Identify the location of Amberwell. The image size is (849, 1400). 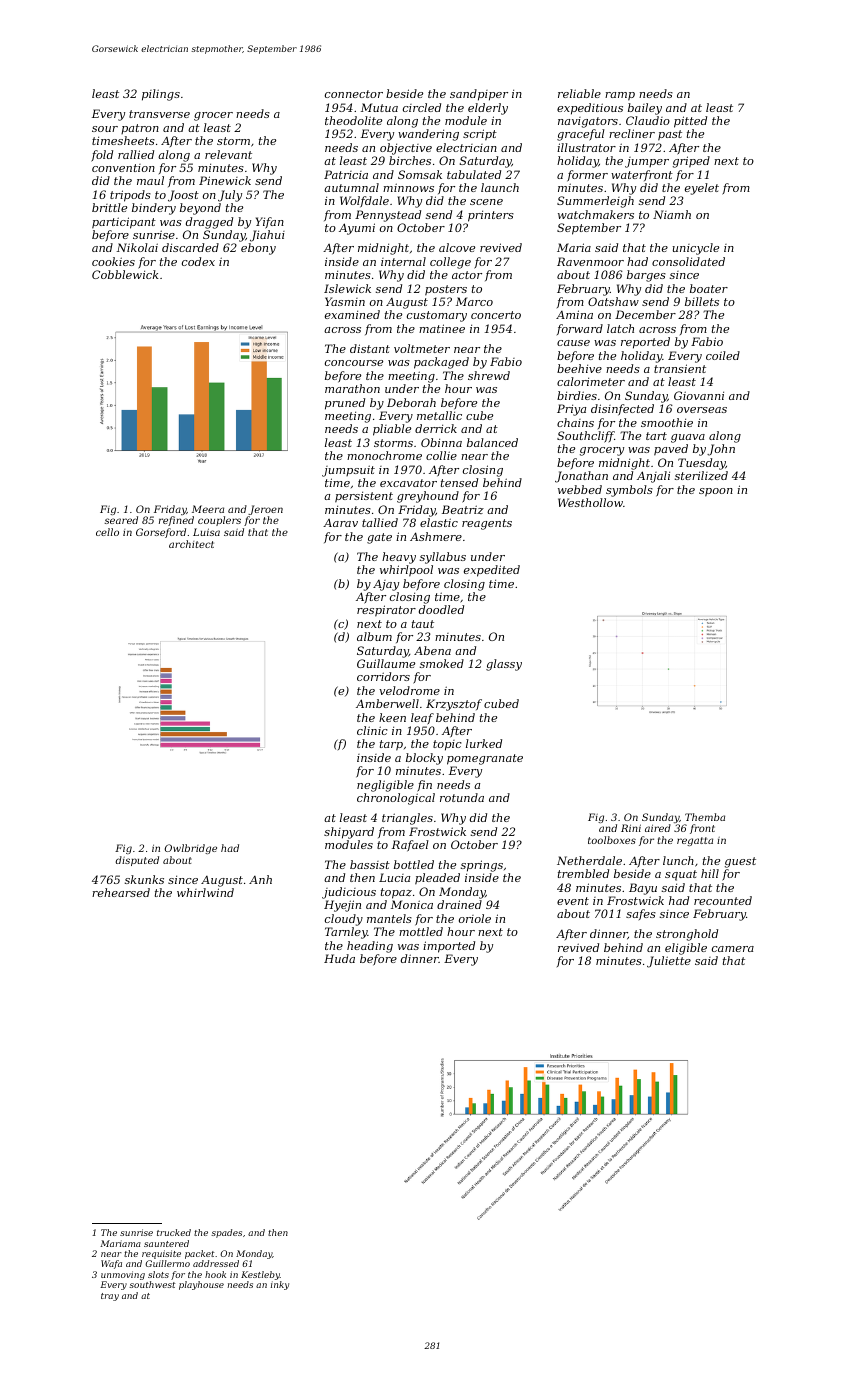
(387, 703).
